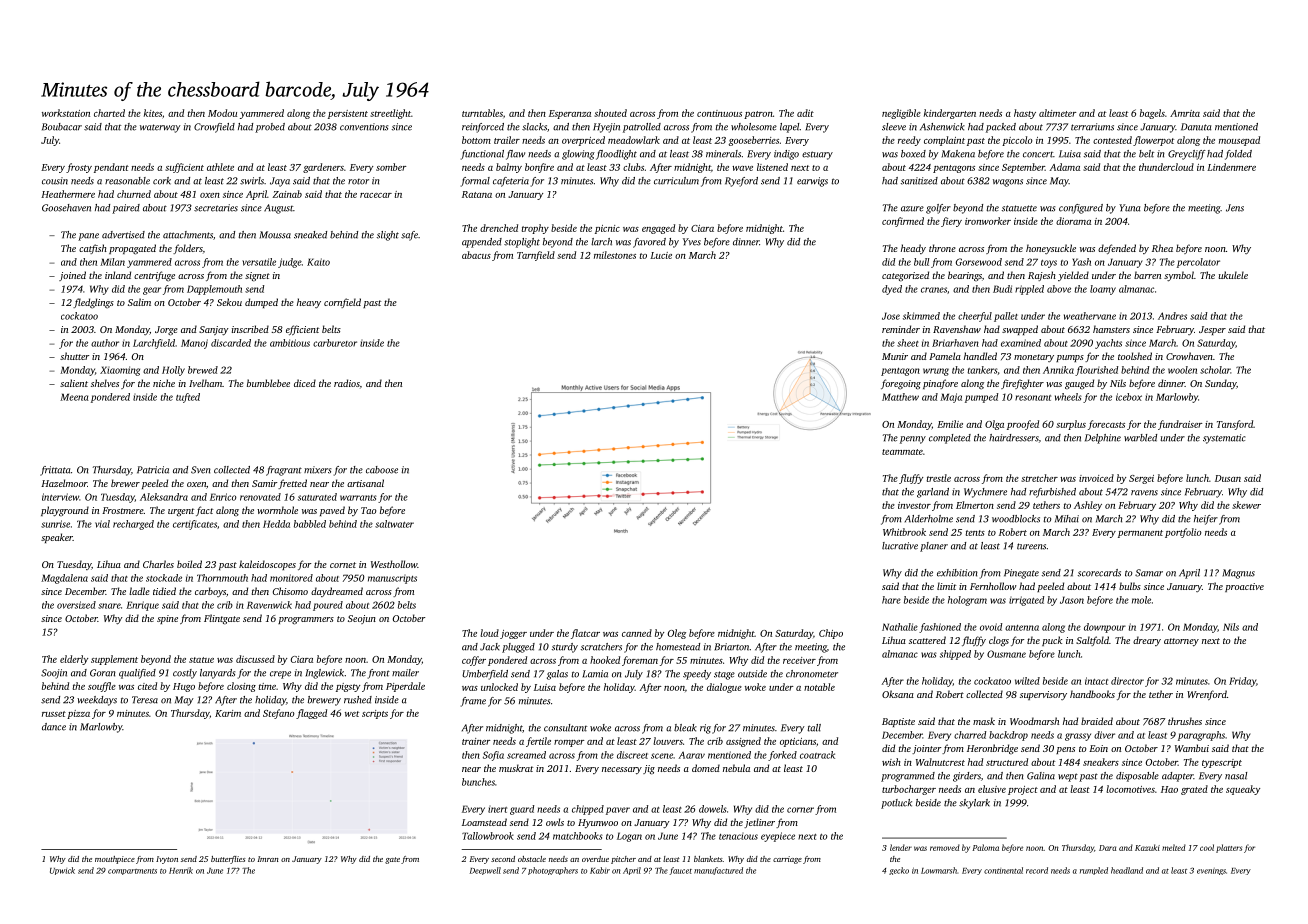  Describe the element at coordinates (1185, 113) in the image. I see `Amrita` at that location.
